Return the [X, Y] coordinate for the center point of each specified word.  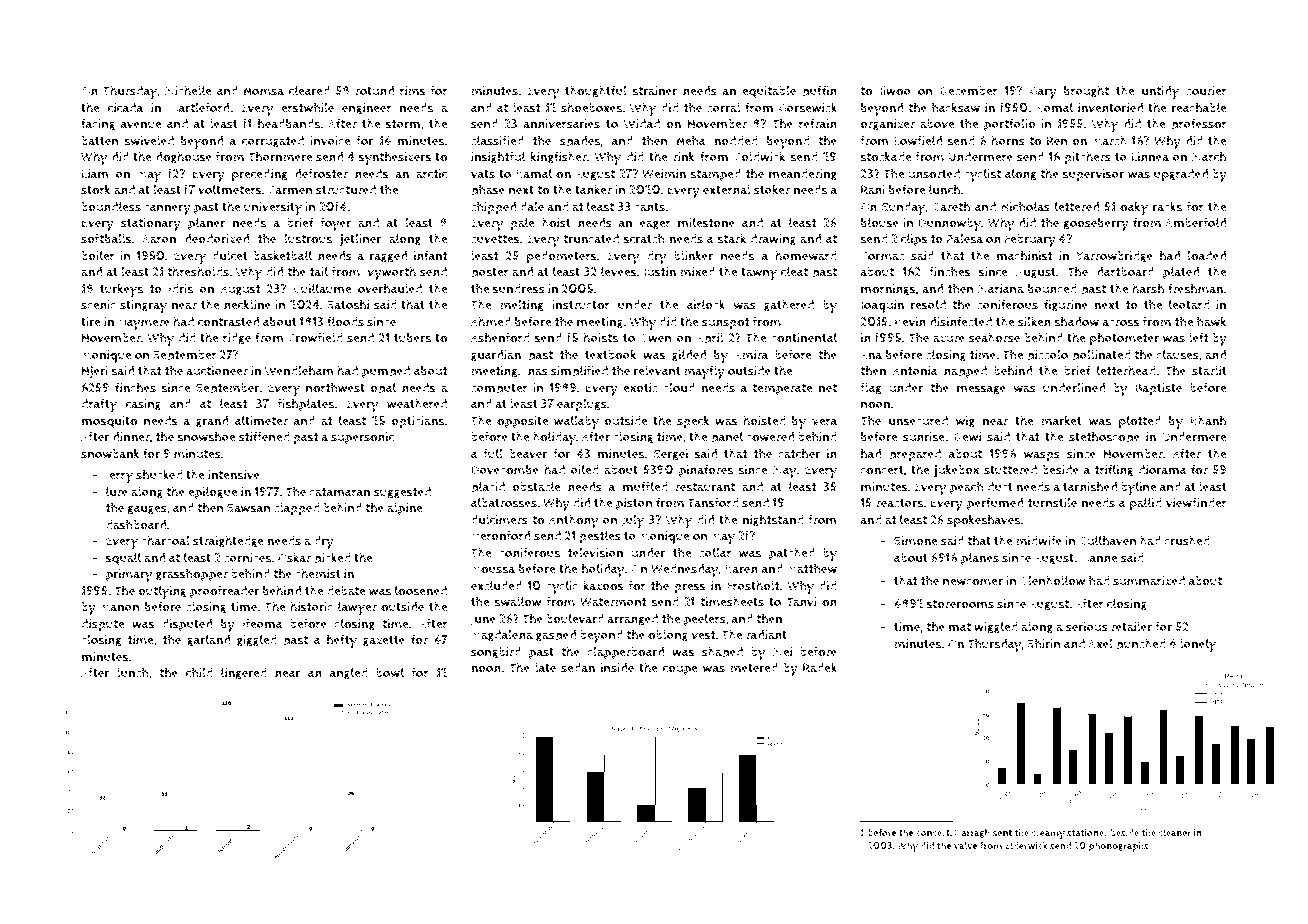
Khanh [1208, 420]
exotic [640, 388]
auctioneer [217, 371]
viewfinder [1196, 502]
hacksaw [956, 107]
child [199, 672]
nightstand [773, 520]
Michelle [188, 90]
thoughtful [596, 91]
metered [754, 668]
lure [117, 491]
